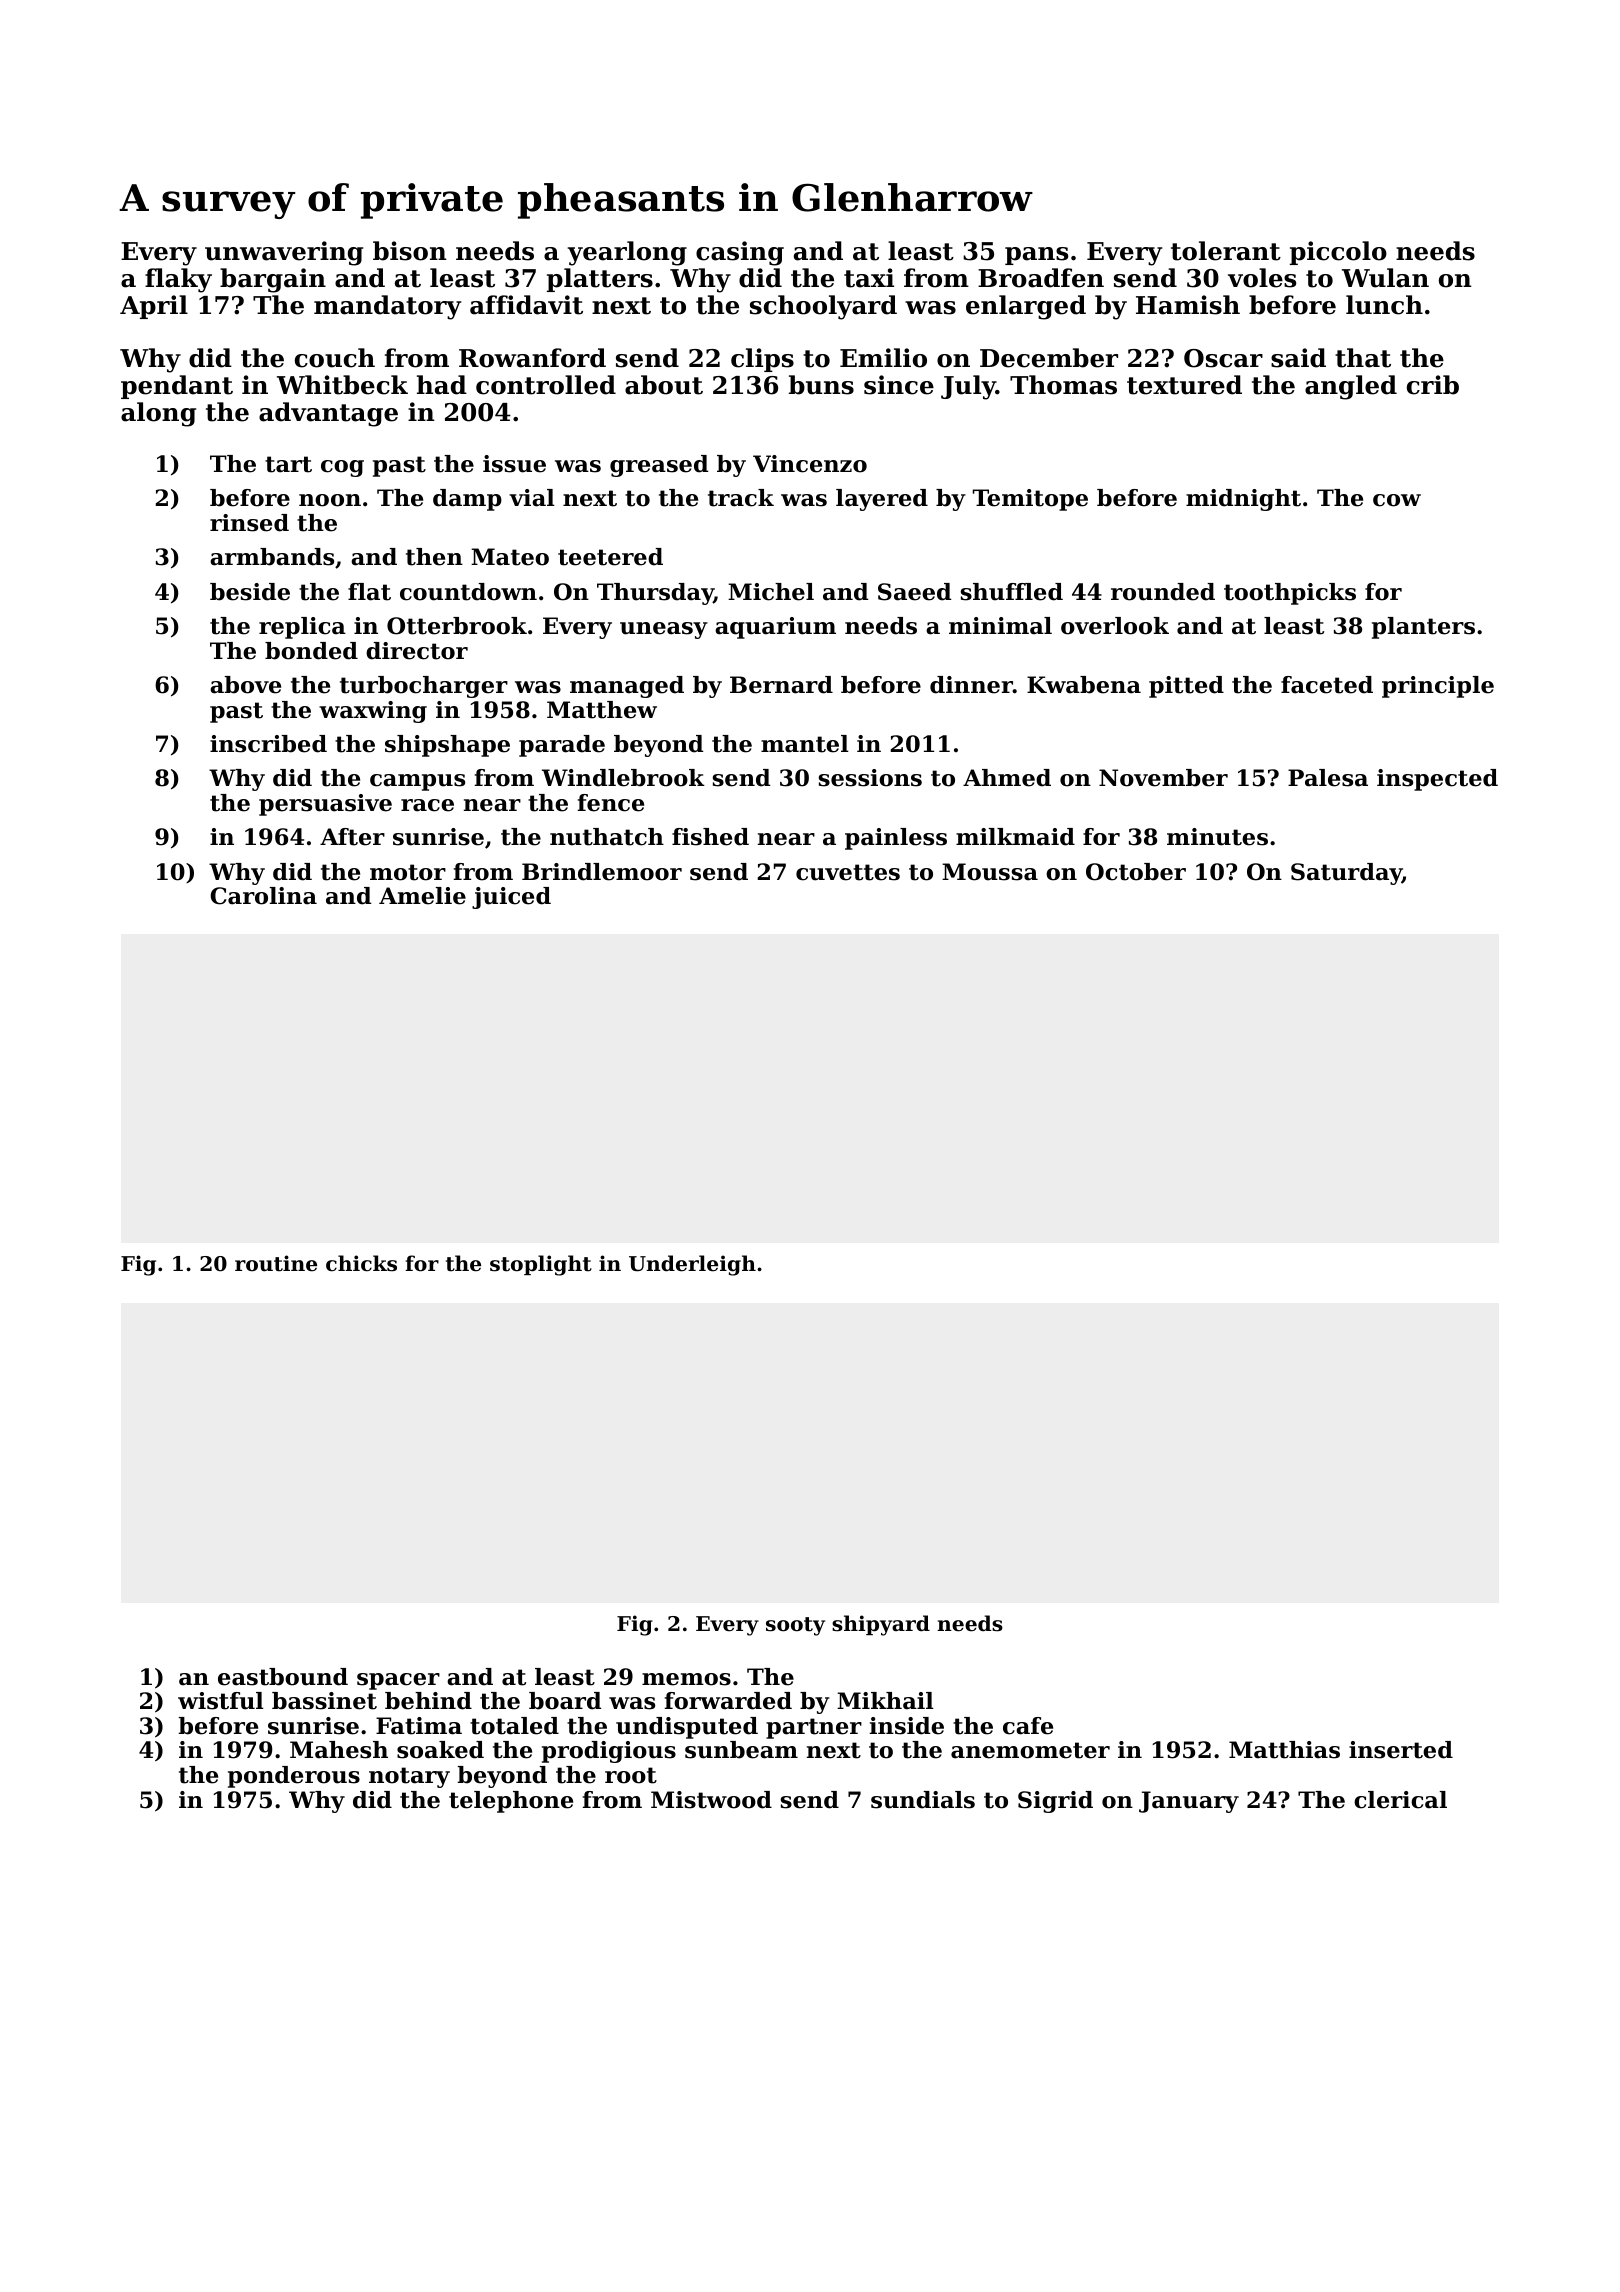 This screenshot has height=2292, width=1620. I want to click on Carolina, so click(263, 896).
